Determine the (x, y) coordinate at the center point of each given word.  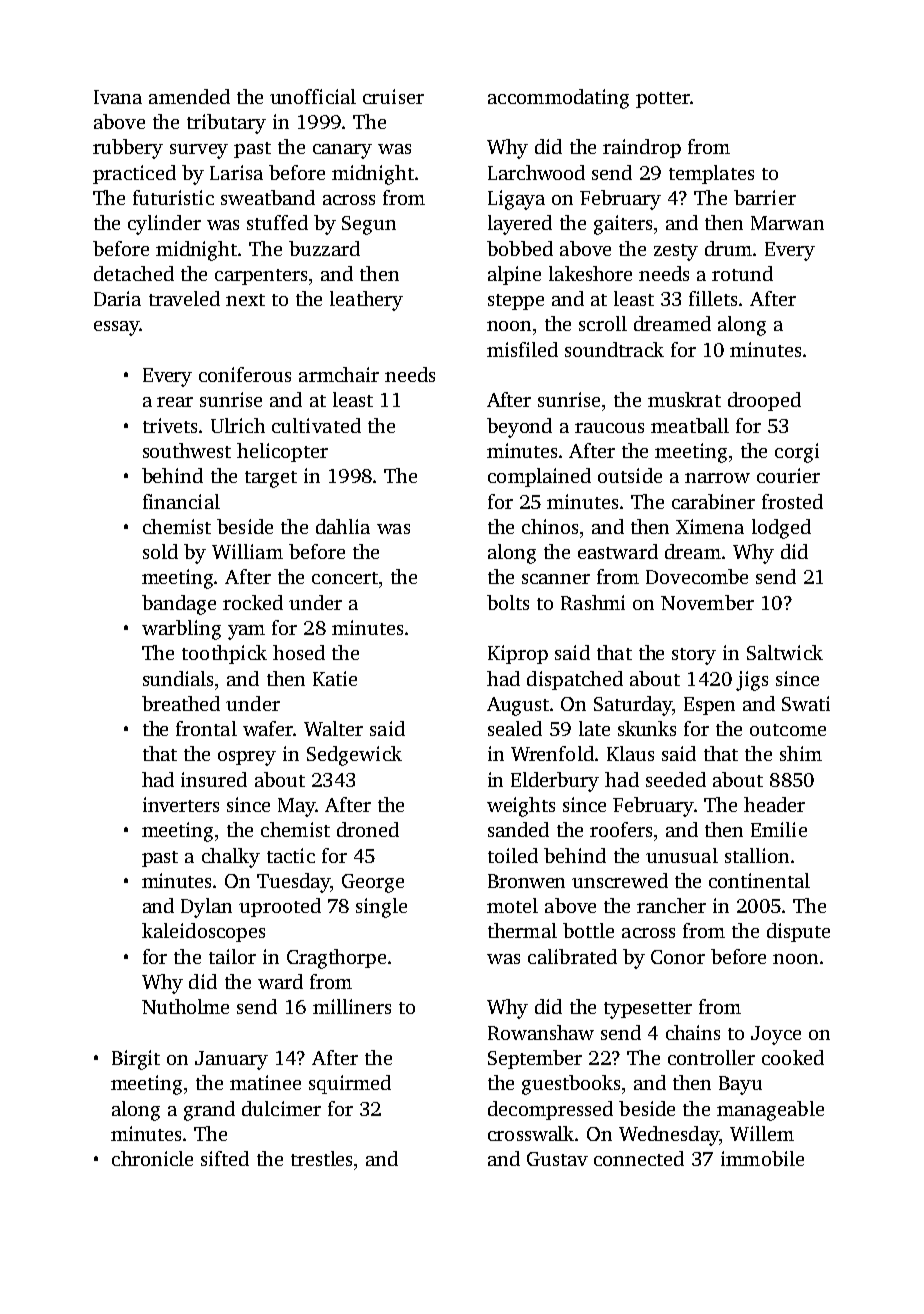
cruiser (393, 96)
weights (521, 807)
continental (759, 880)
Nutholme (185, 1006)
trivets (170, 425)
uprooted (280, 907)
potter (663, 100)
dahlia (343, 526)
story (694, 656)
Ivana (118, 97)
